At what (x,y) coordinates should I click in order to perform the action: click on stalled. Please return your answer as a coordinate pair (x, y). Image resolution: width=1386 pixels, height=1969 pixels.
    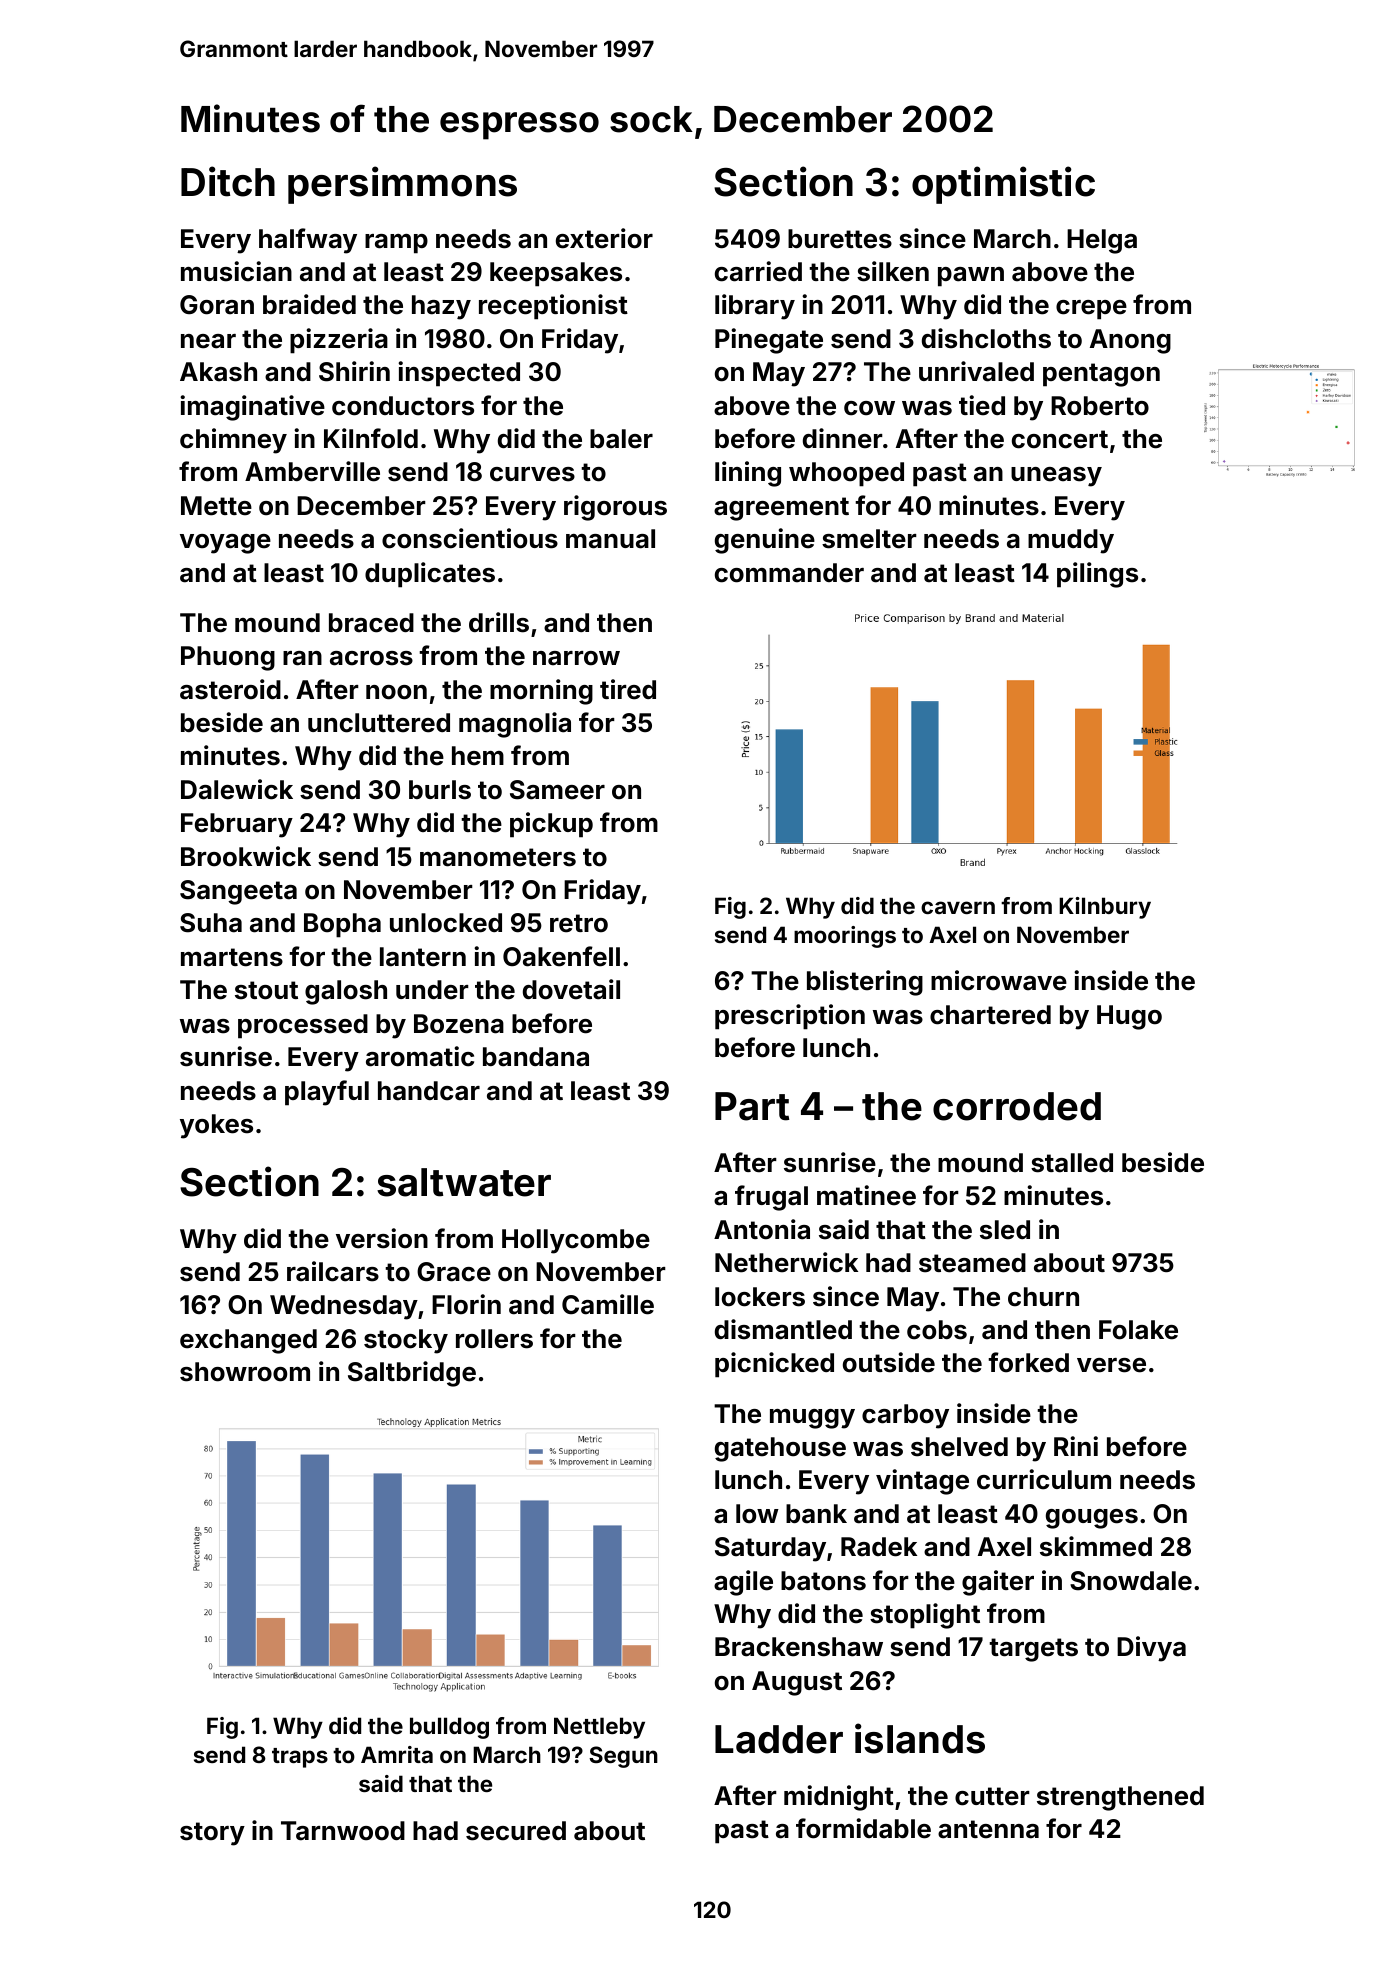
    Looking at the image, I should click on (1072, 1163).
